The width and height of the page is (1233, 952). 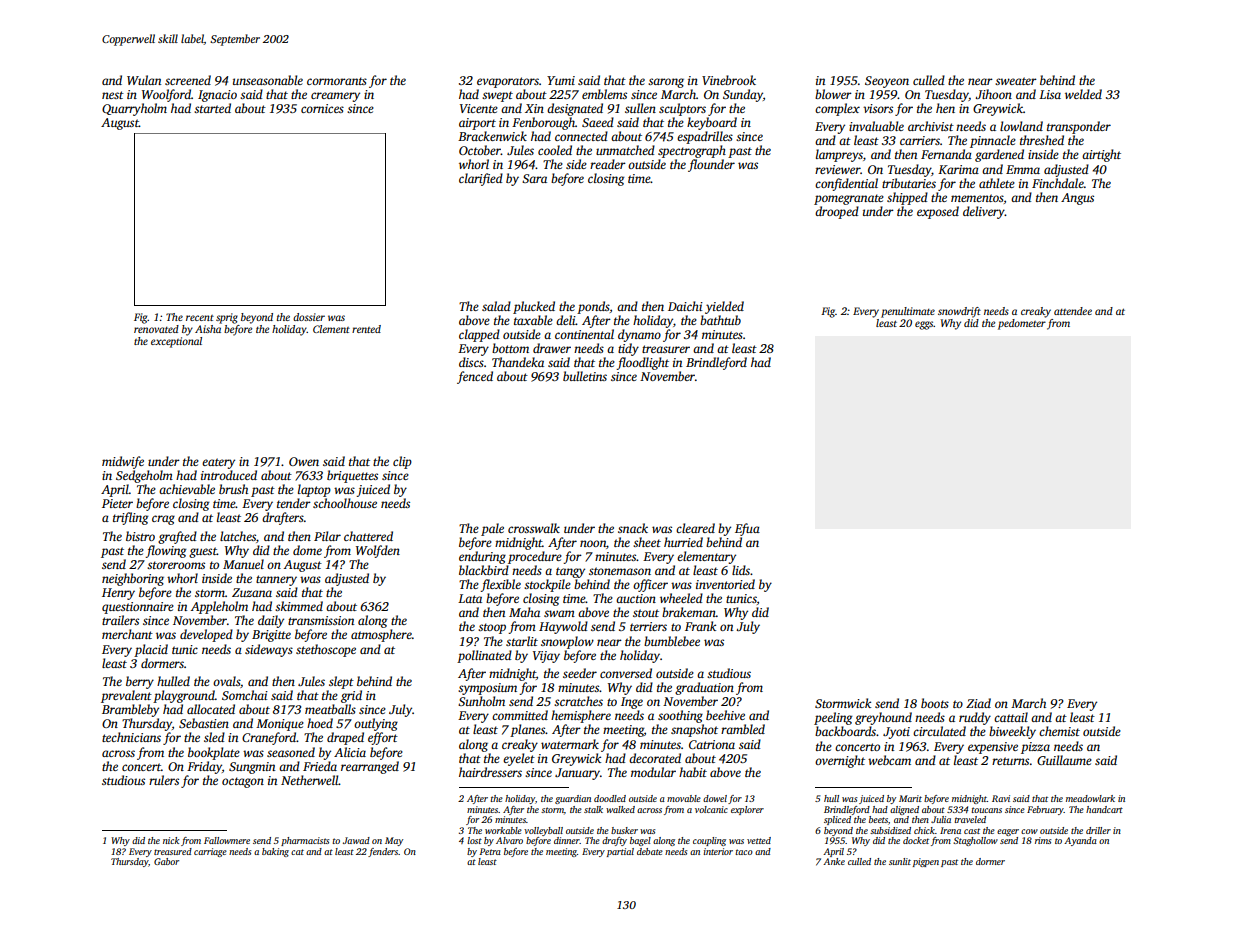 What do you see at coordinates (741, 570) in the page?
I see `lids` at bounding box center [741, 570].
